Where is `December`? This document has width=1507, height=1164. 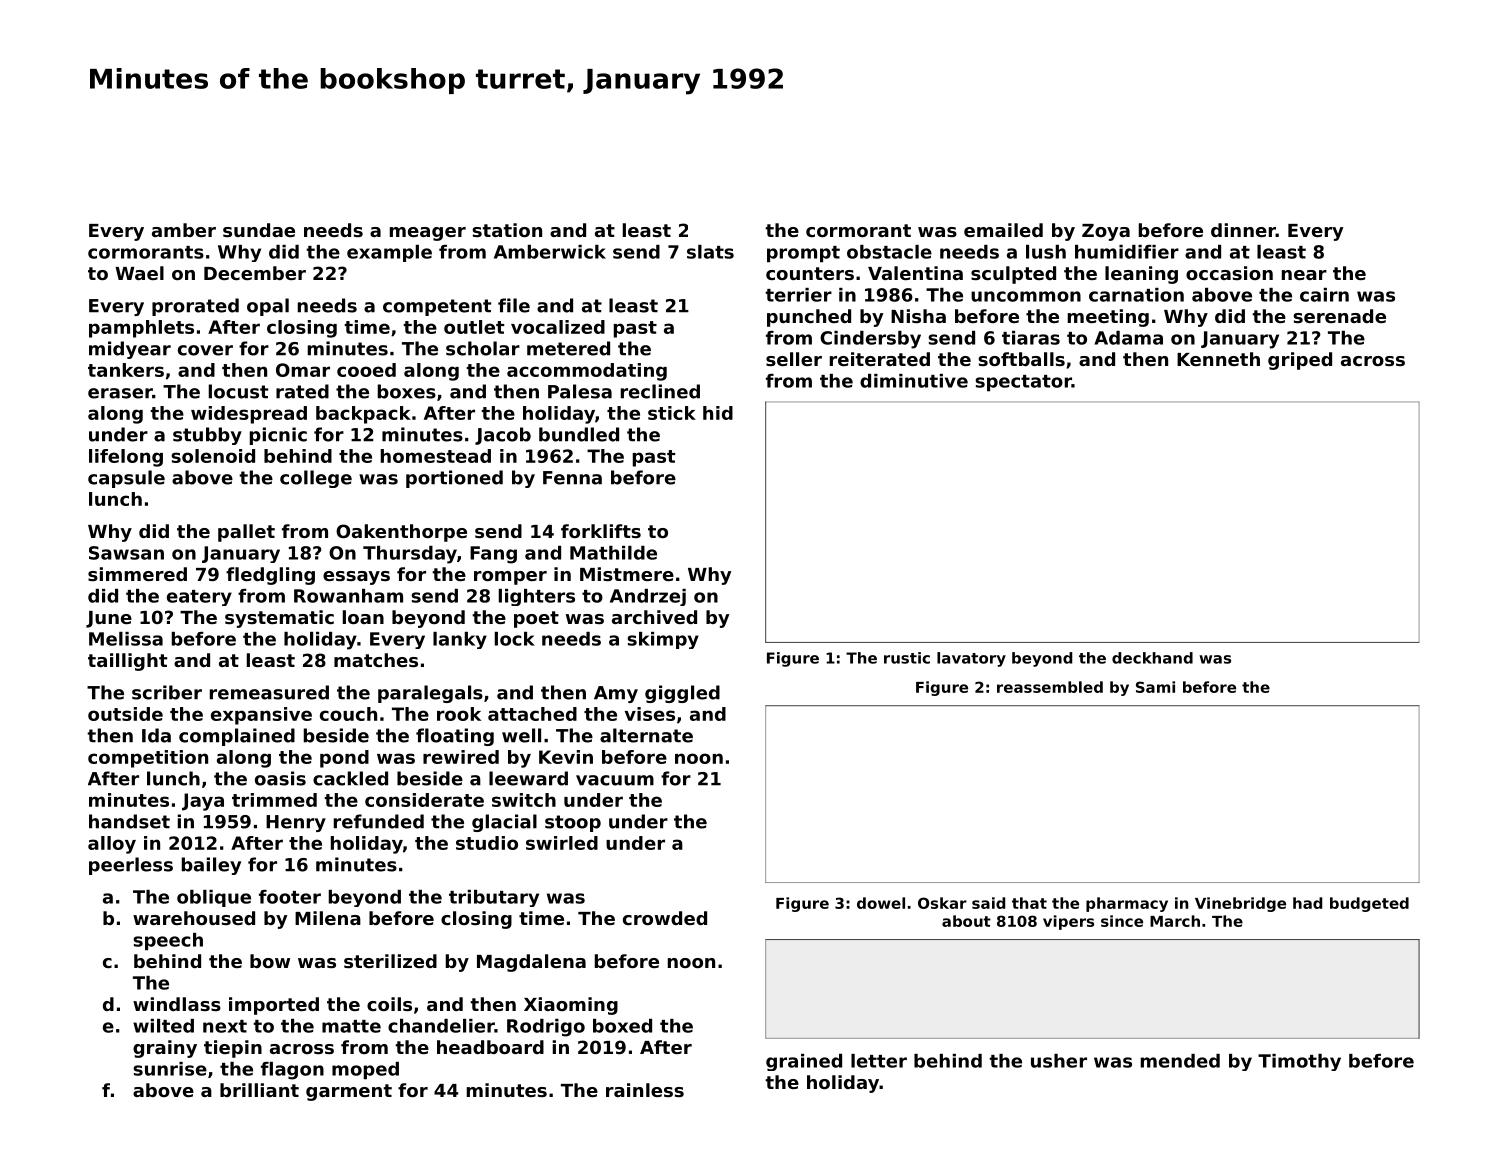
December is located at coordinates (255, 273).
